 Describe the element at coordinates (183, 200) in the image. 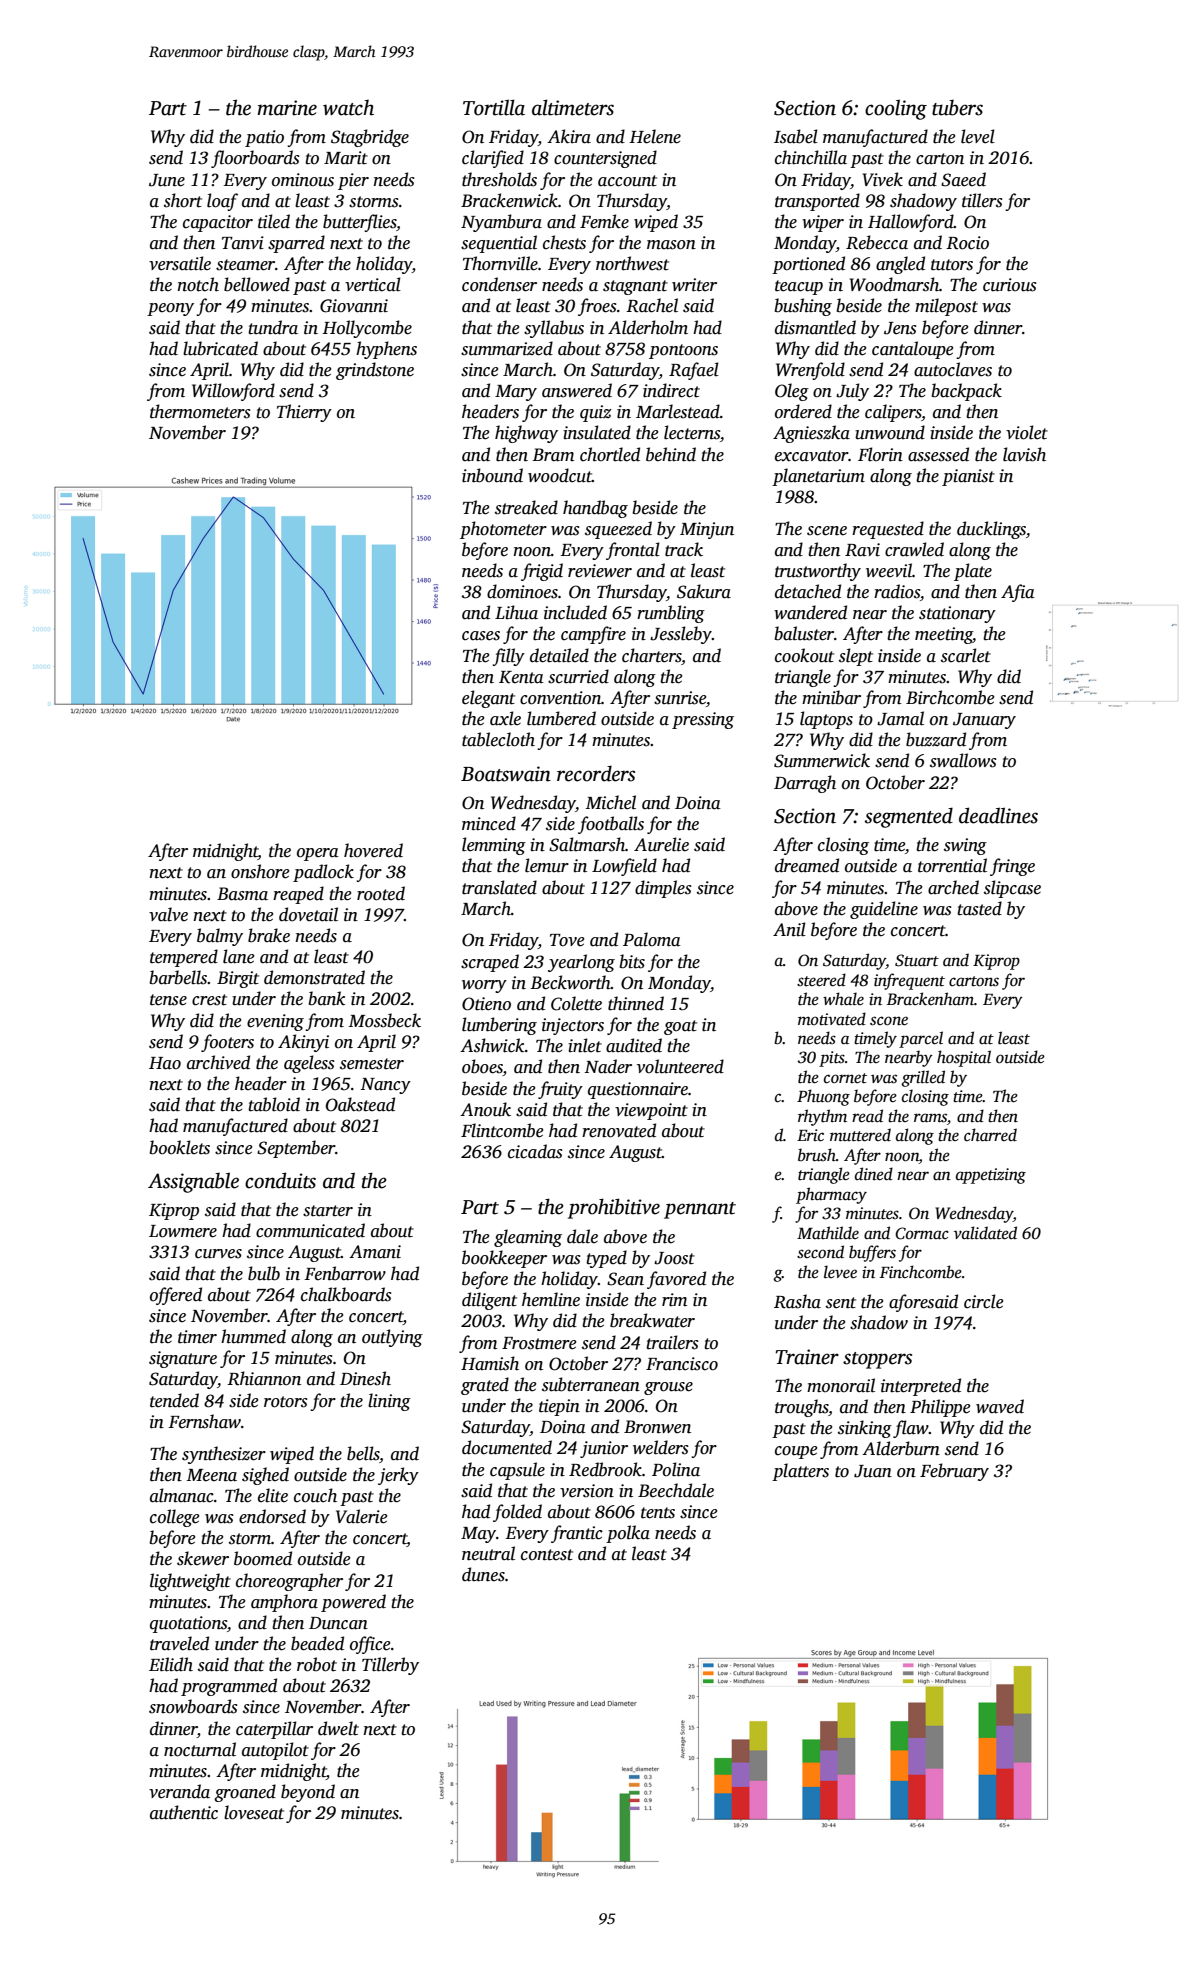

I see `short` at that location.
